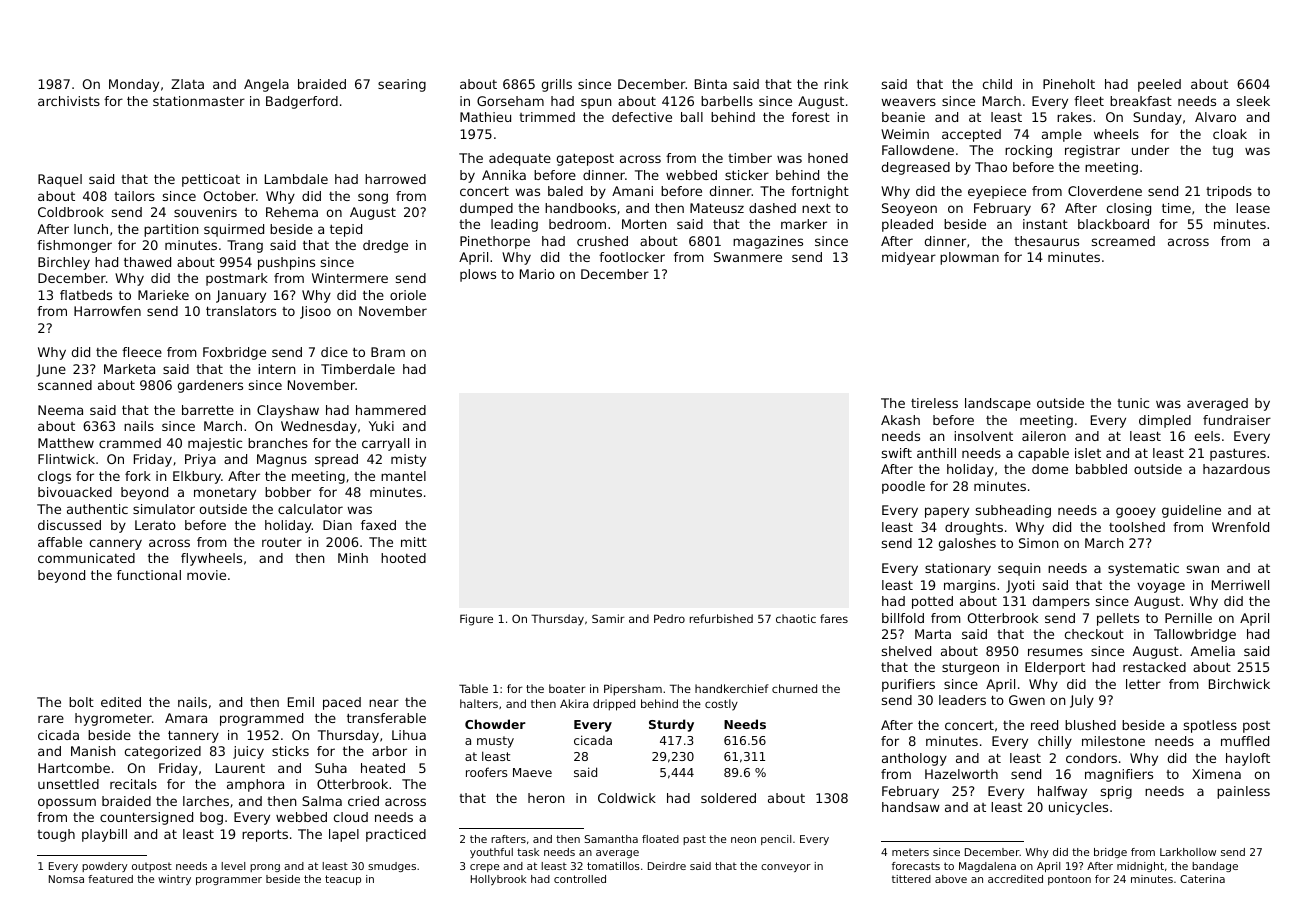 This document has width=1308, height=924. I want to click on misty, so click(408, 460).
